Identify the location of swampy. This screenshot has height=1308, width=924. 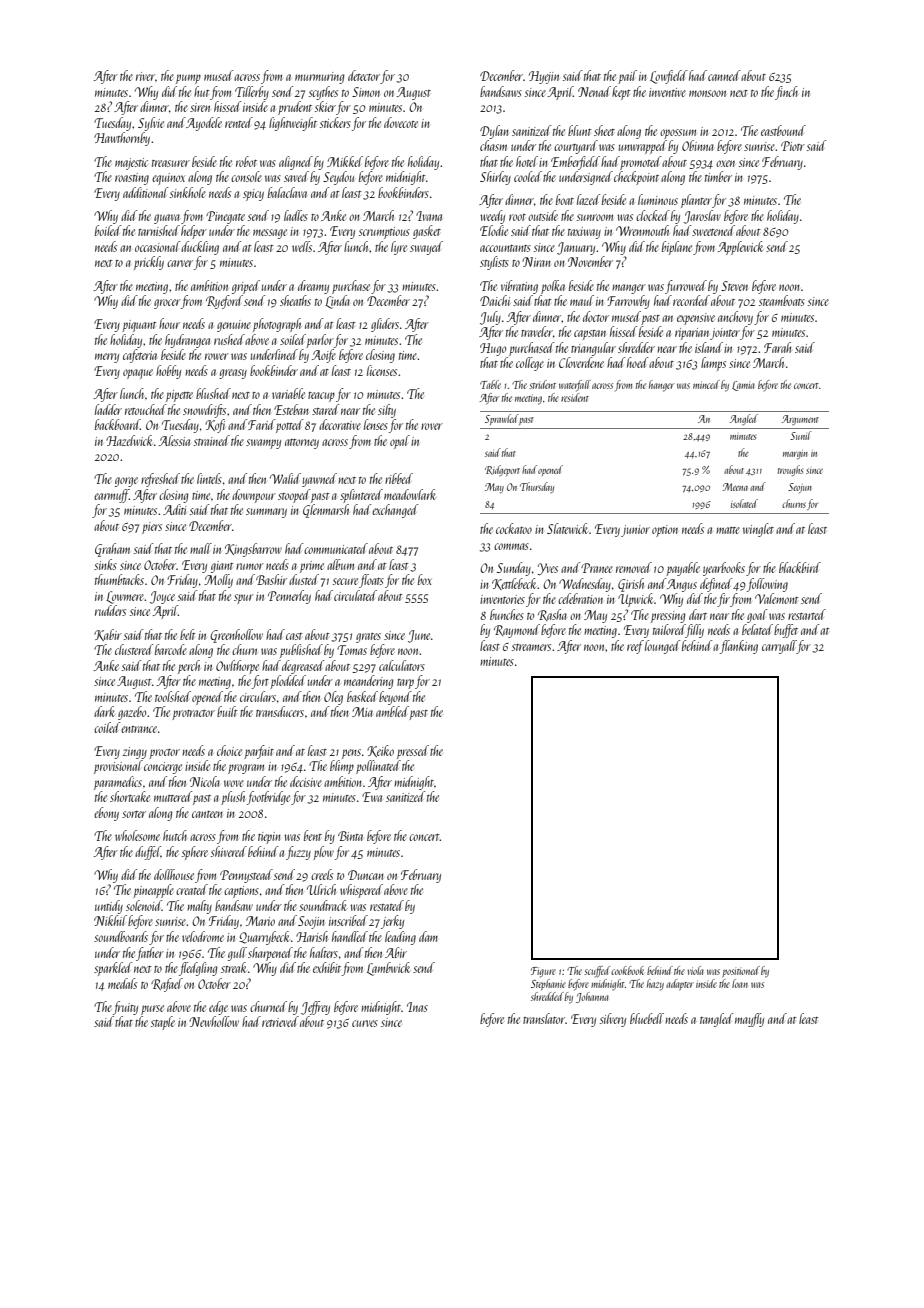
(263, 444).
